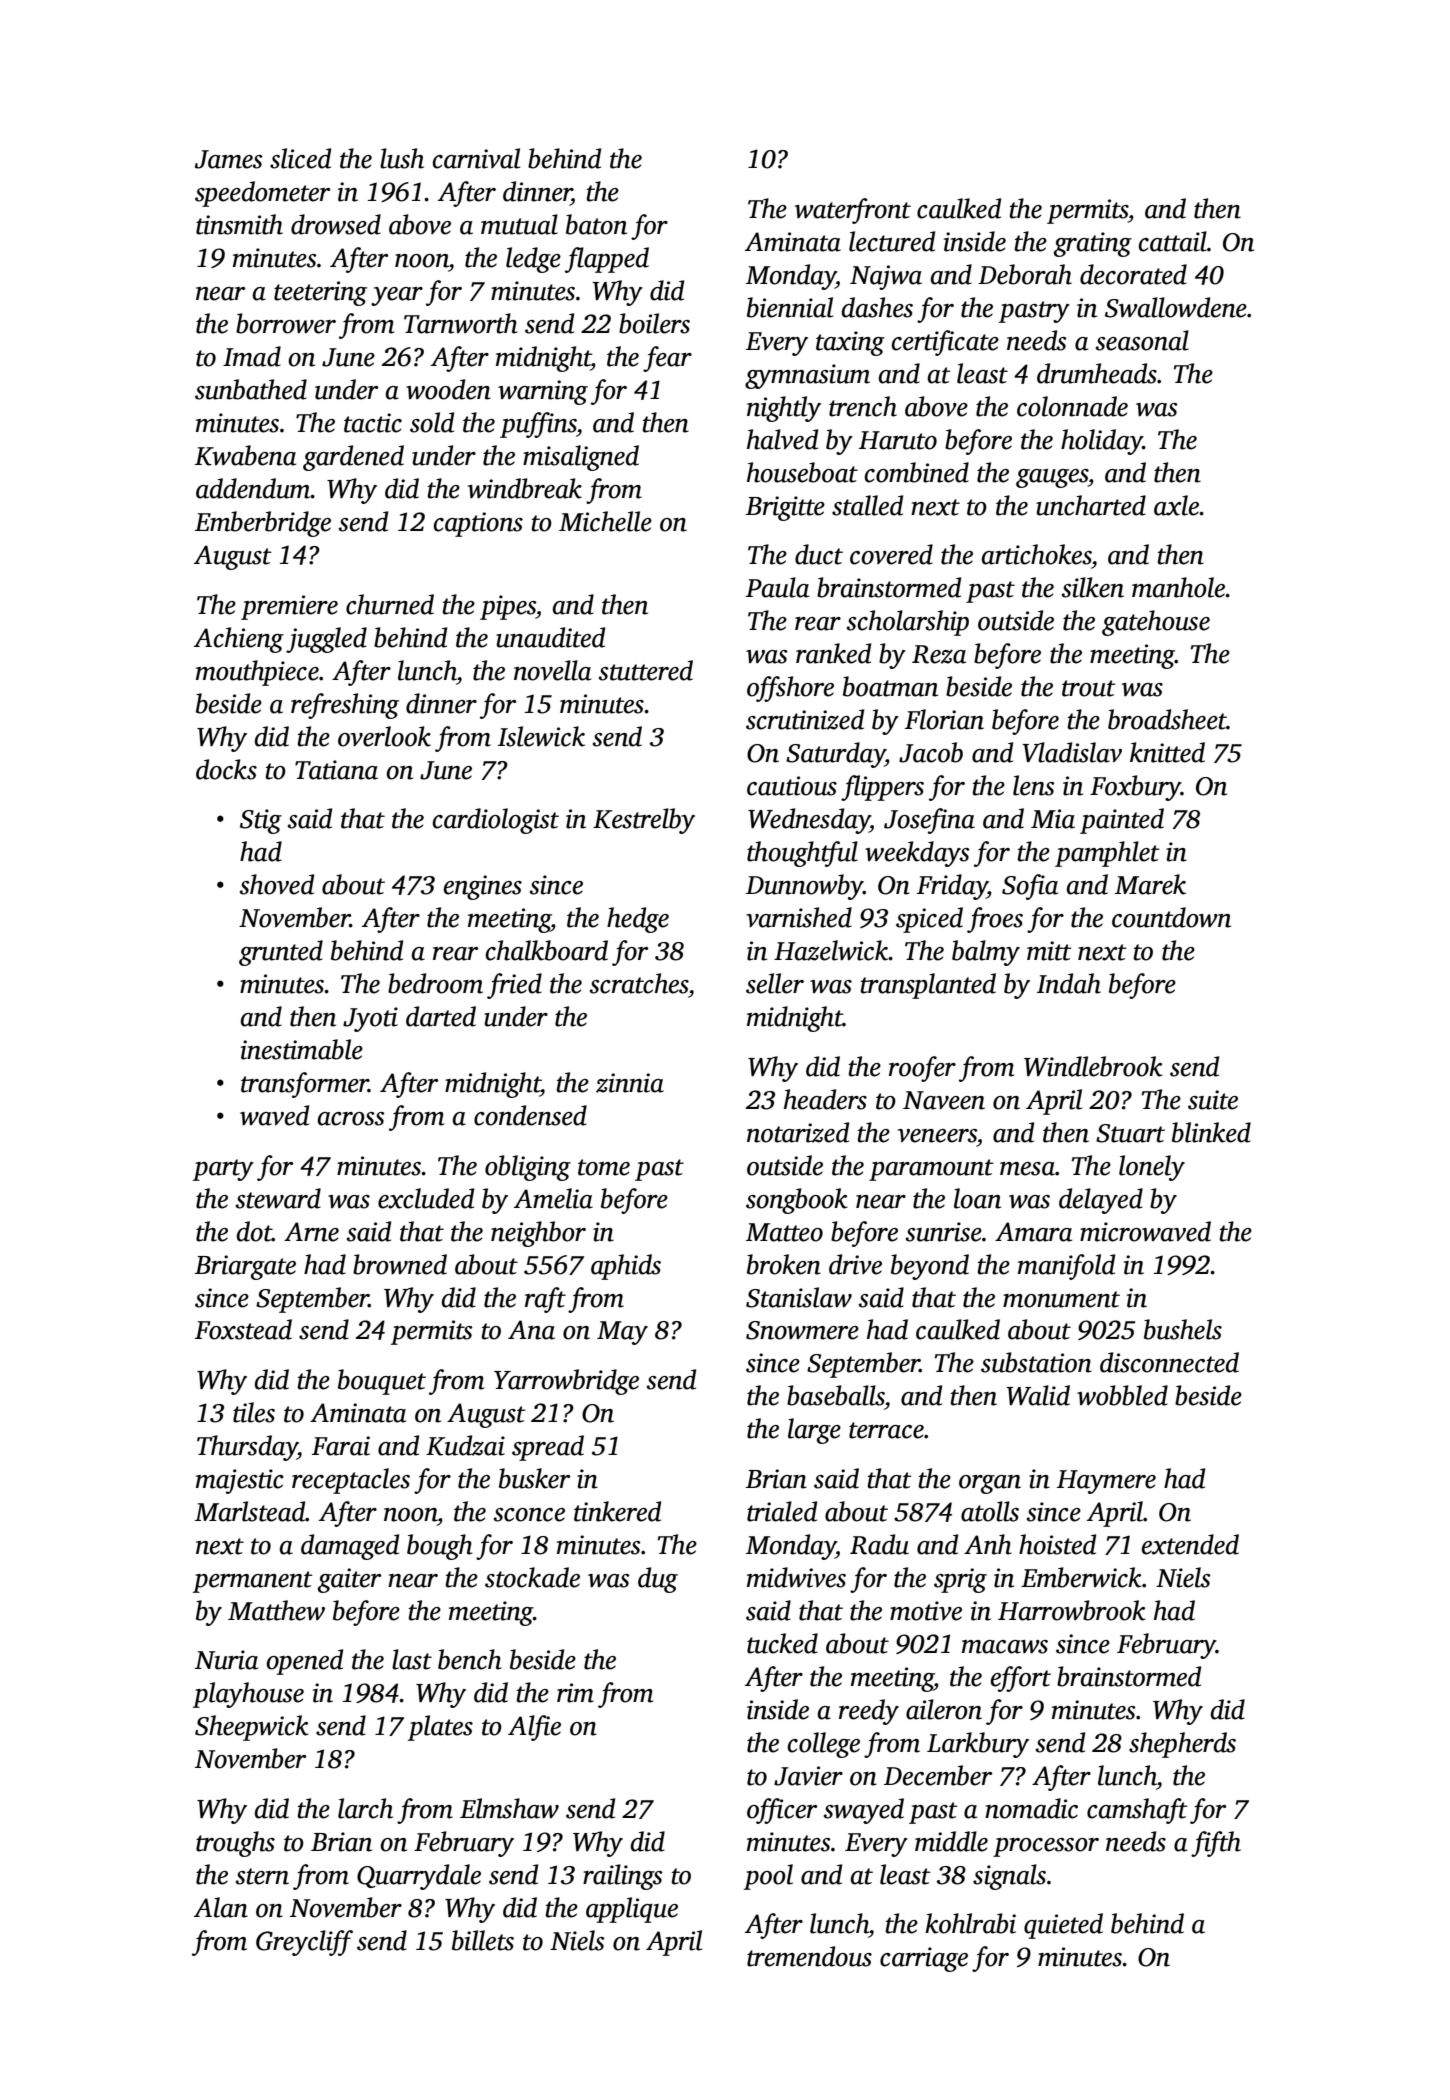  What do you see at coordinates (538, 425) in the screenshot?
I see `puffins` at bounding box center [538, 425].
